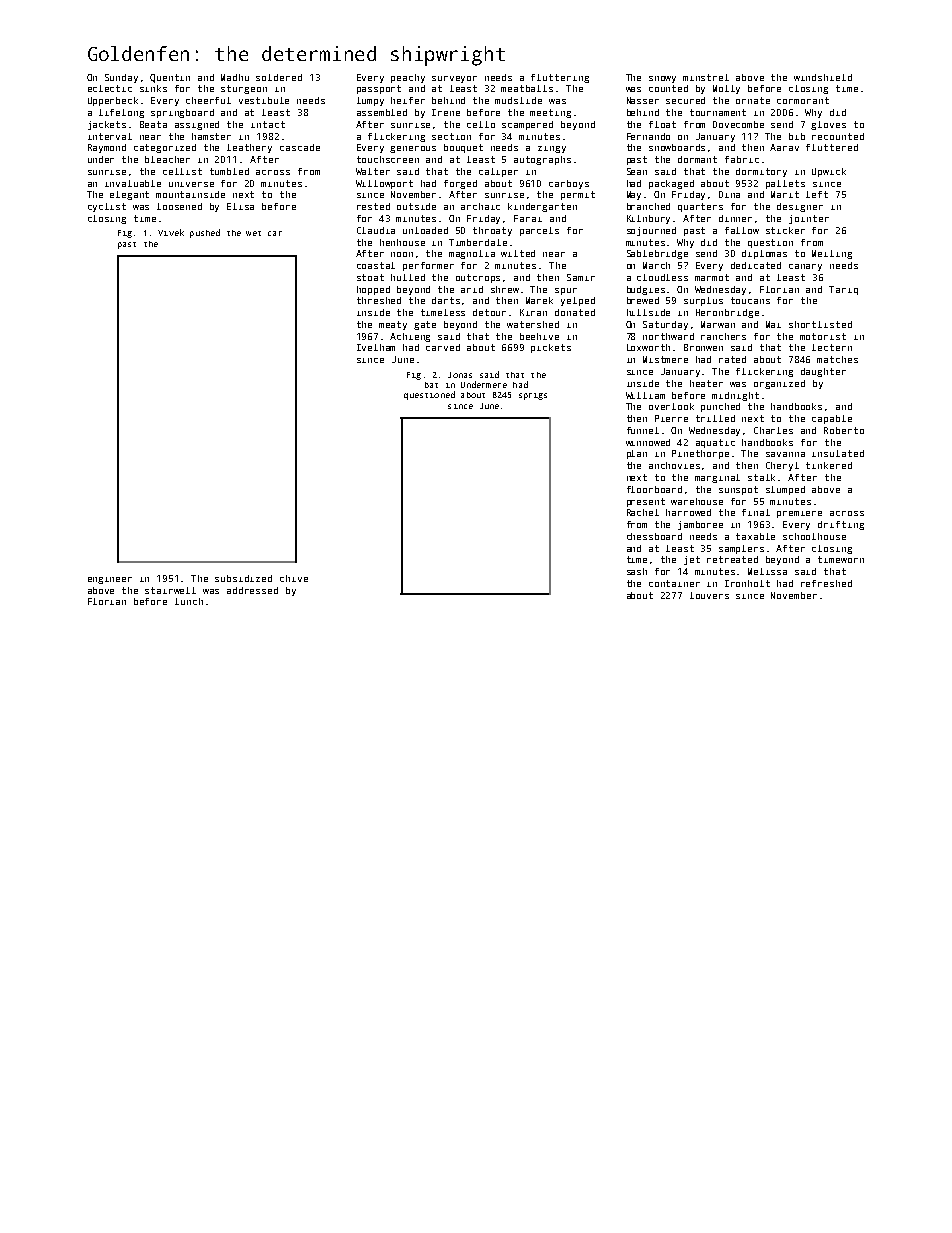  Describe the element at coordinates (229, 171) in the screenshot. I see `tumbled` at that location.
